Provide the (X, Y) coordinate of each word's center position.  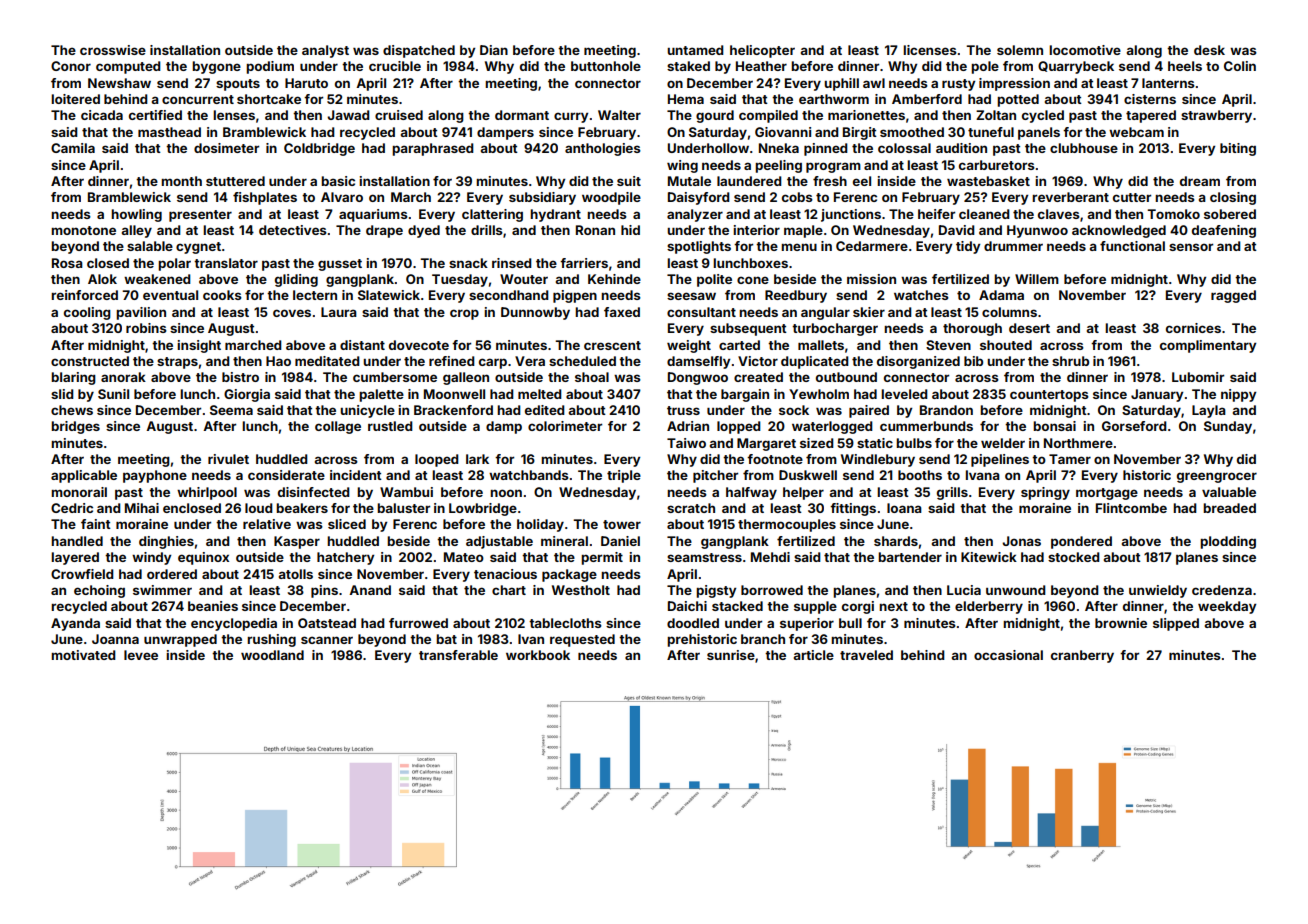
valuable (1229, 492)
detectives (293, 230)
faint (96, 524)
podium (270, 67)
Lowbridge (483, 509)
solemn (1020, 50)
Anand (370, 590)
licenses (930, 50)
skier (869, 312)
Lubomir (1198, 377)
